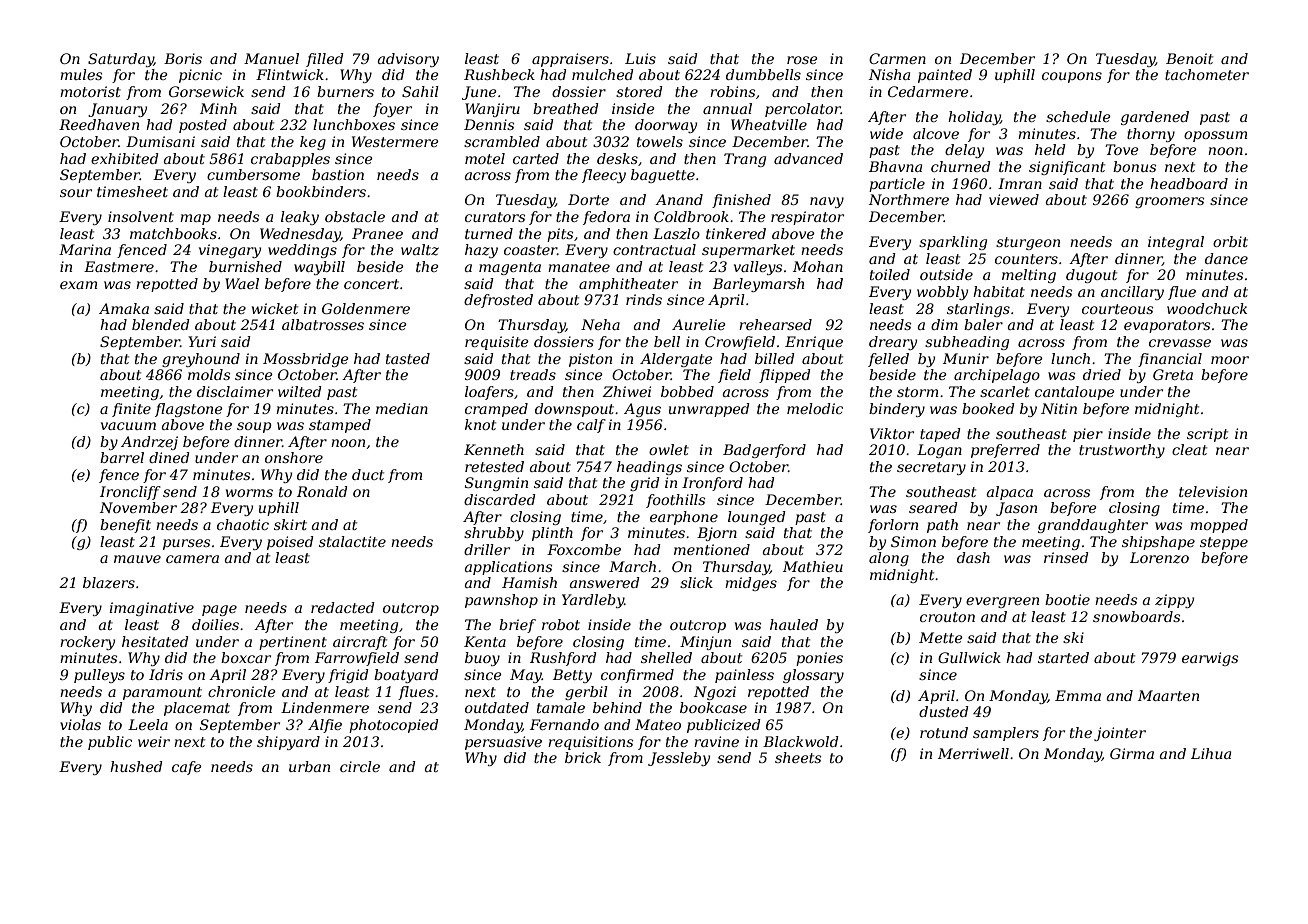  I want to click on Amaka, so click(124, 308).
